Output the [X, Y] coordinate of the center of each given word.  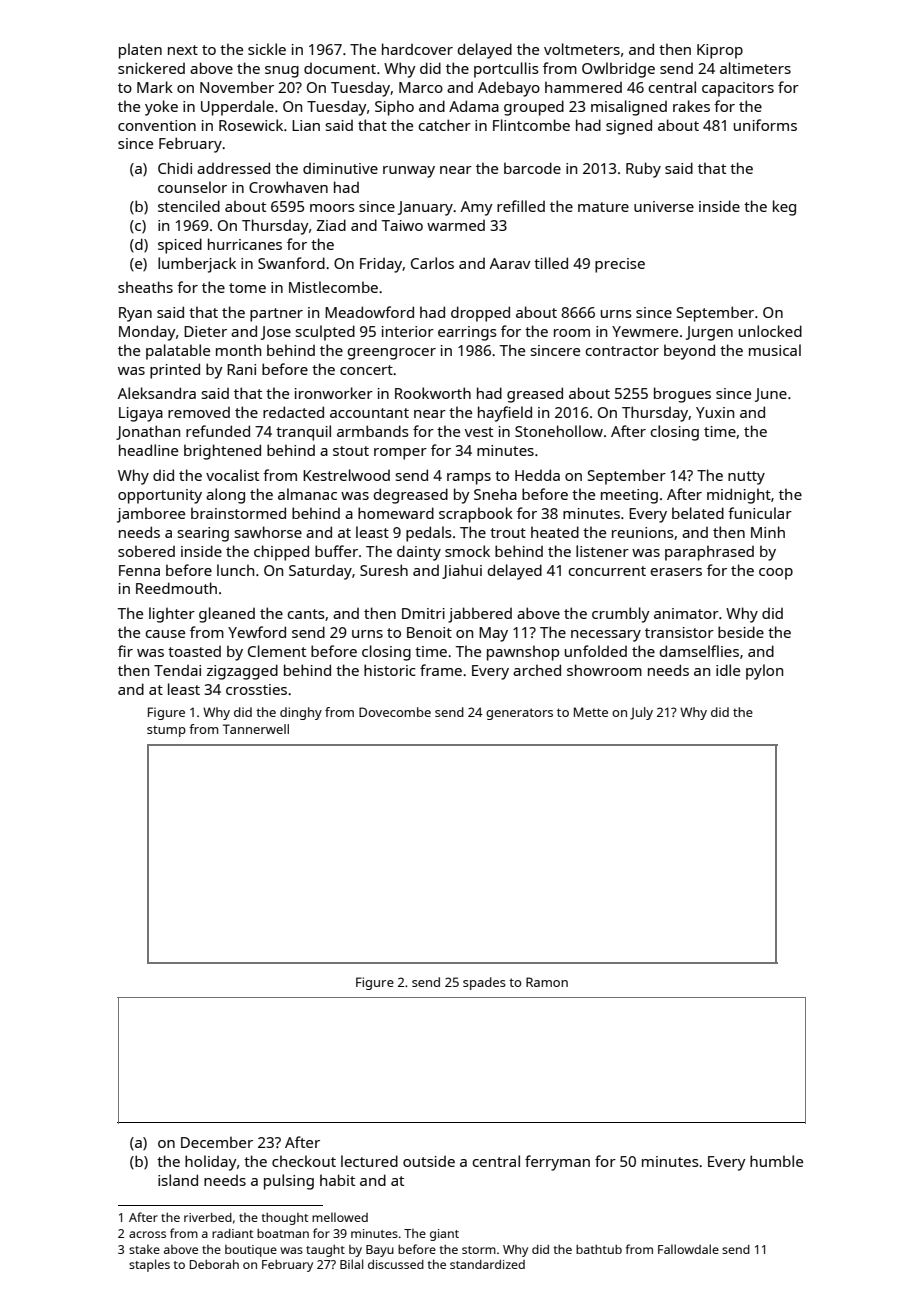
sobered [146, 551]
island [178, 1180]
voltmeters [582, 49]
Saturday [320, 572]
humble [776, 1161]
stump [166, 731]
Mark [155, 87]
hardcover [417, 49]
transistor [679, 632]
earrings [467, 333]
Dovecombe [395, 712]
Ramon [547, 982]
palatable [178, 352]
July [641, 713]
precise [620, 265]
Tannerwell [256, 729]
